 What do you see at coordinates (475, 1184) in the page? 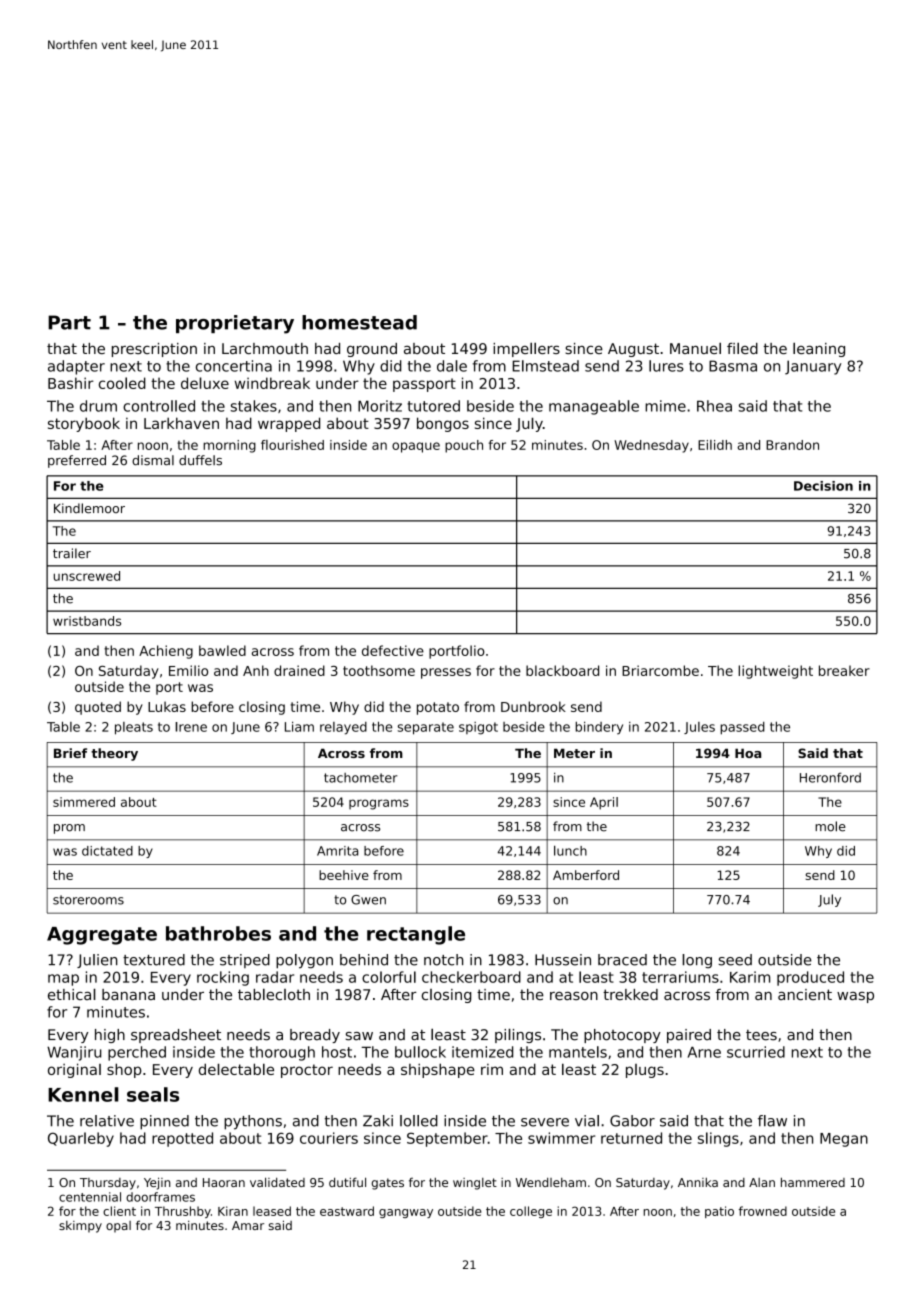
I see `winglet` at bounding box center [475, 1184].
